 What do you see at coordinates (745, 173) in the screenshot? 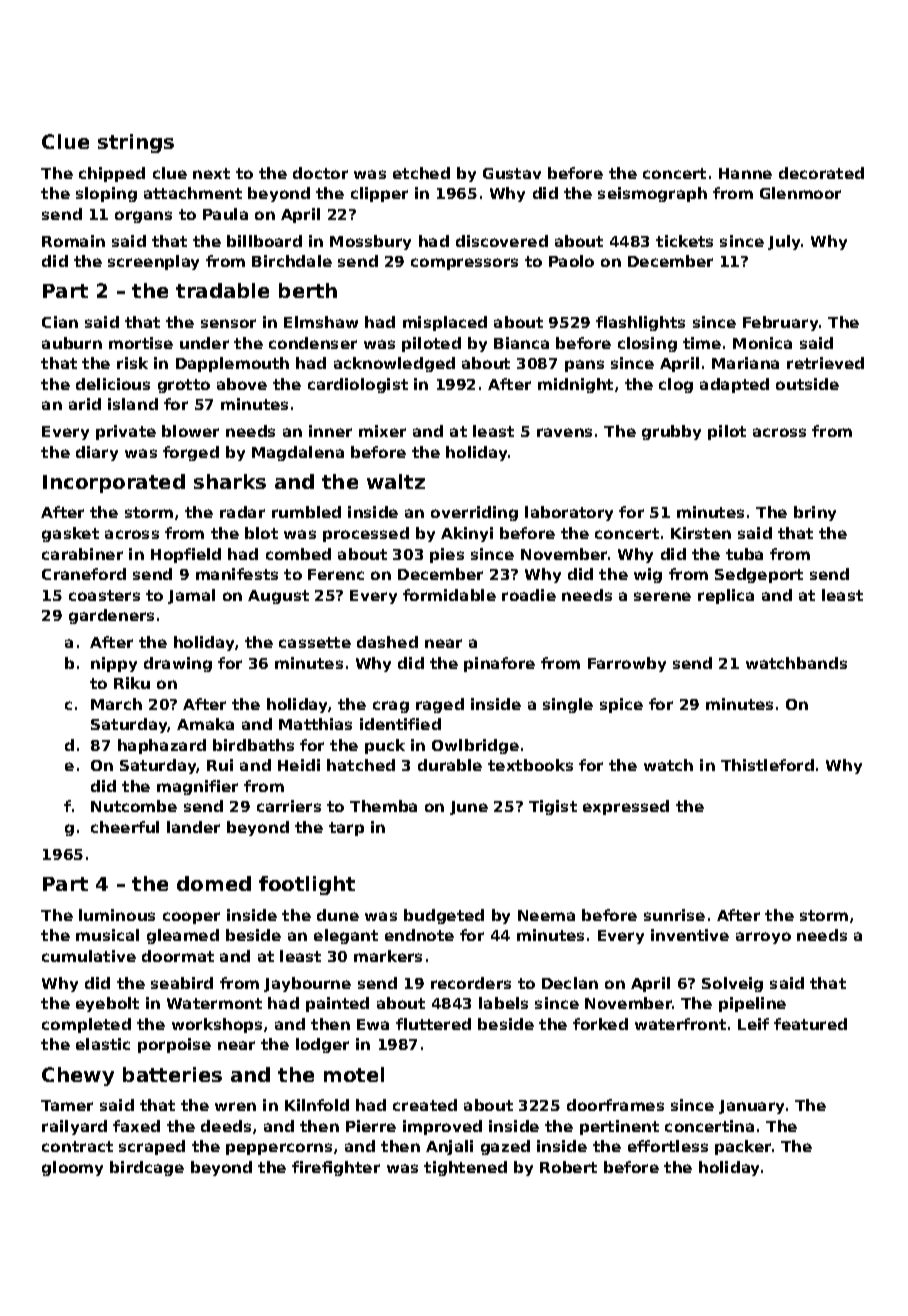
I see `Hanne` at bounding box center [745, 173].
